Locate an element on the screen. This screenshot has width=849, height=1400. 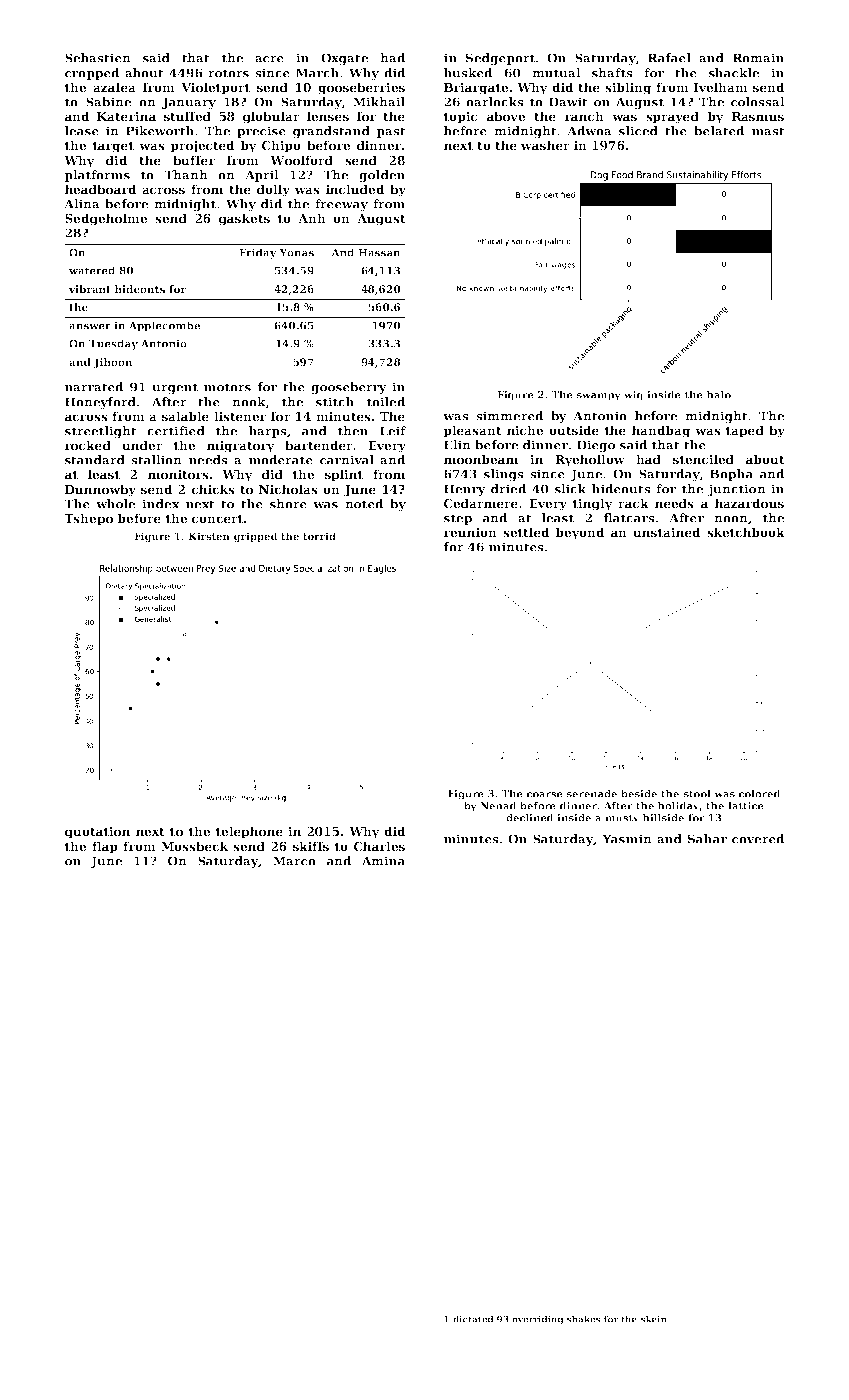
husked is located at coordinates (468, 73).
